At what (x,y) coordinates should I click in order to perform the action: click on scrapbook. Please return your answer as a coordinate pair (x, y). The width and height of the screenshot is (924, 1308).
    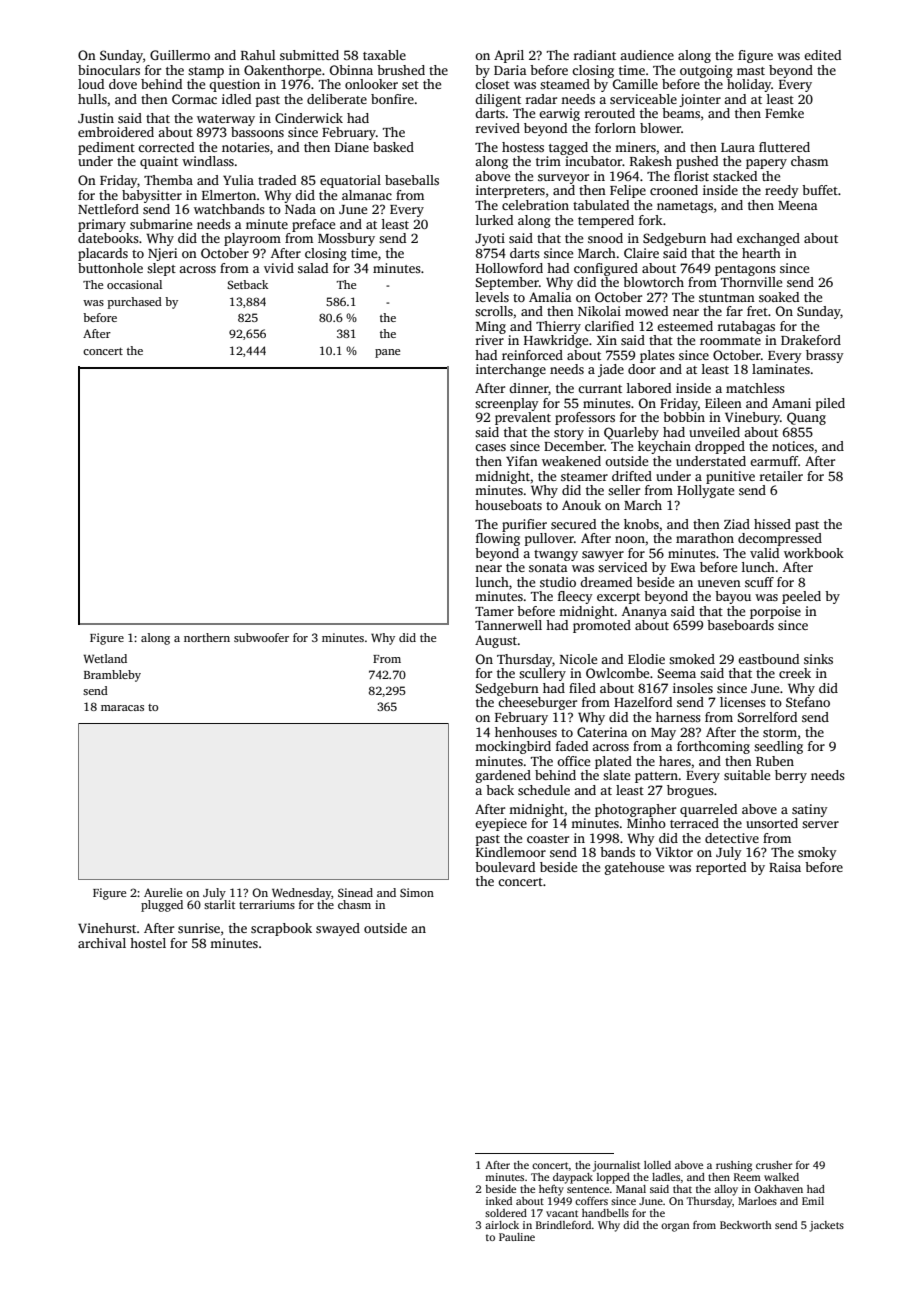
    Looking at the image, I should click on (281, 929).
